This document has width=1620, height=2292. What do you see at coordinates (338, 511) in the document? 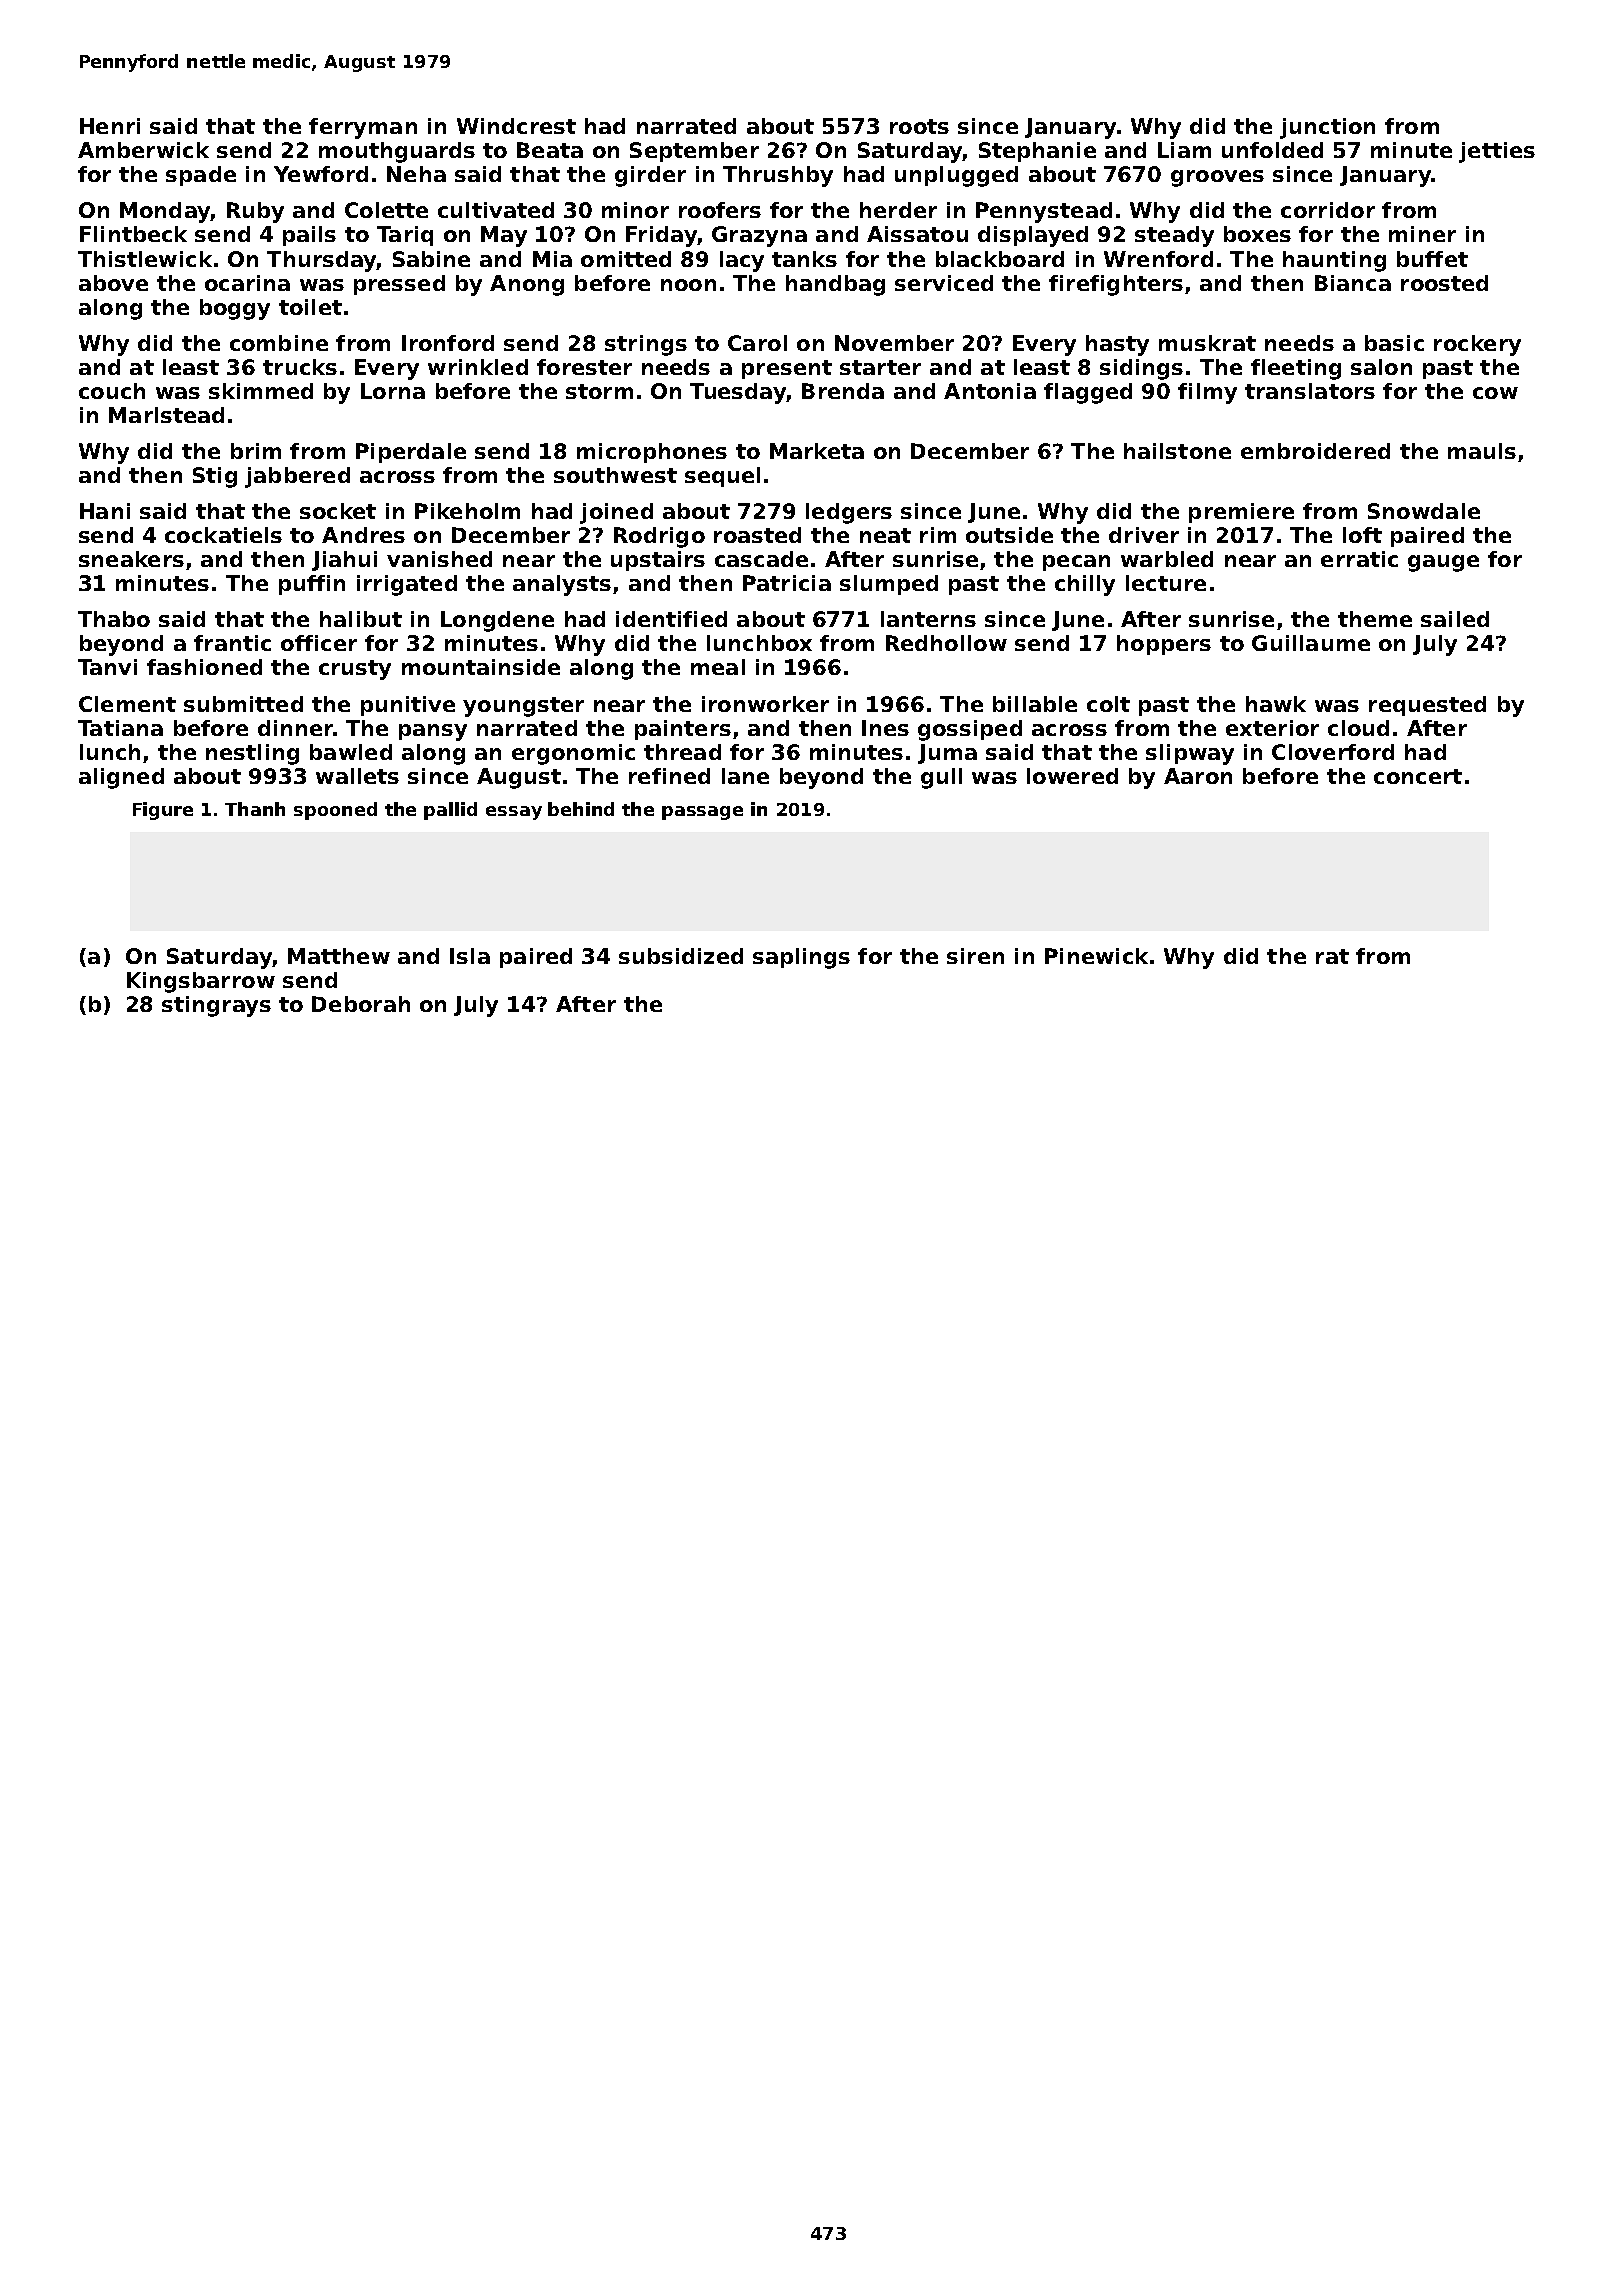
I see `socket` at bounding box center [338, 511].
